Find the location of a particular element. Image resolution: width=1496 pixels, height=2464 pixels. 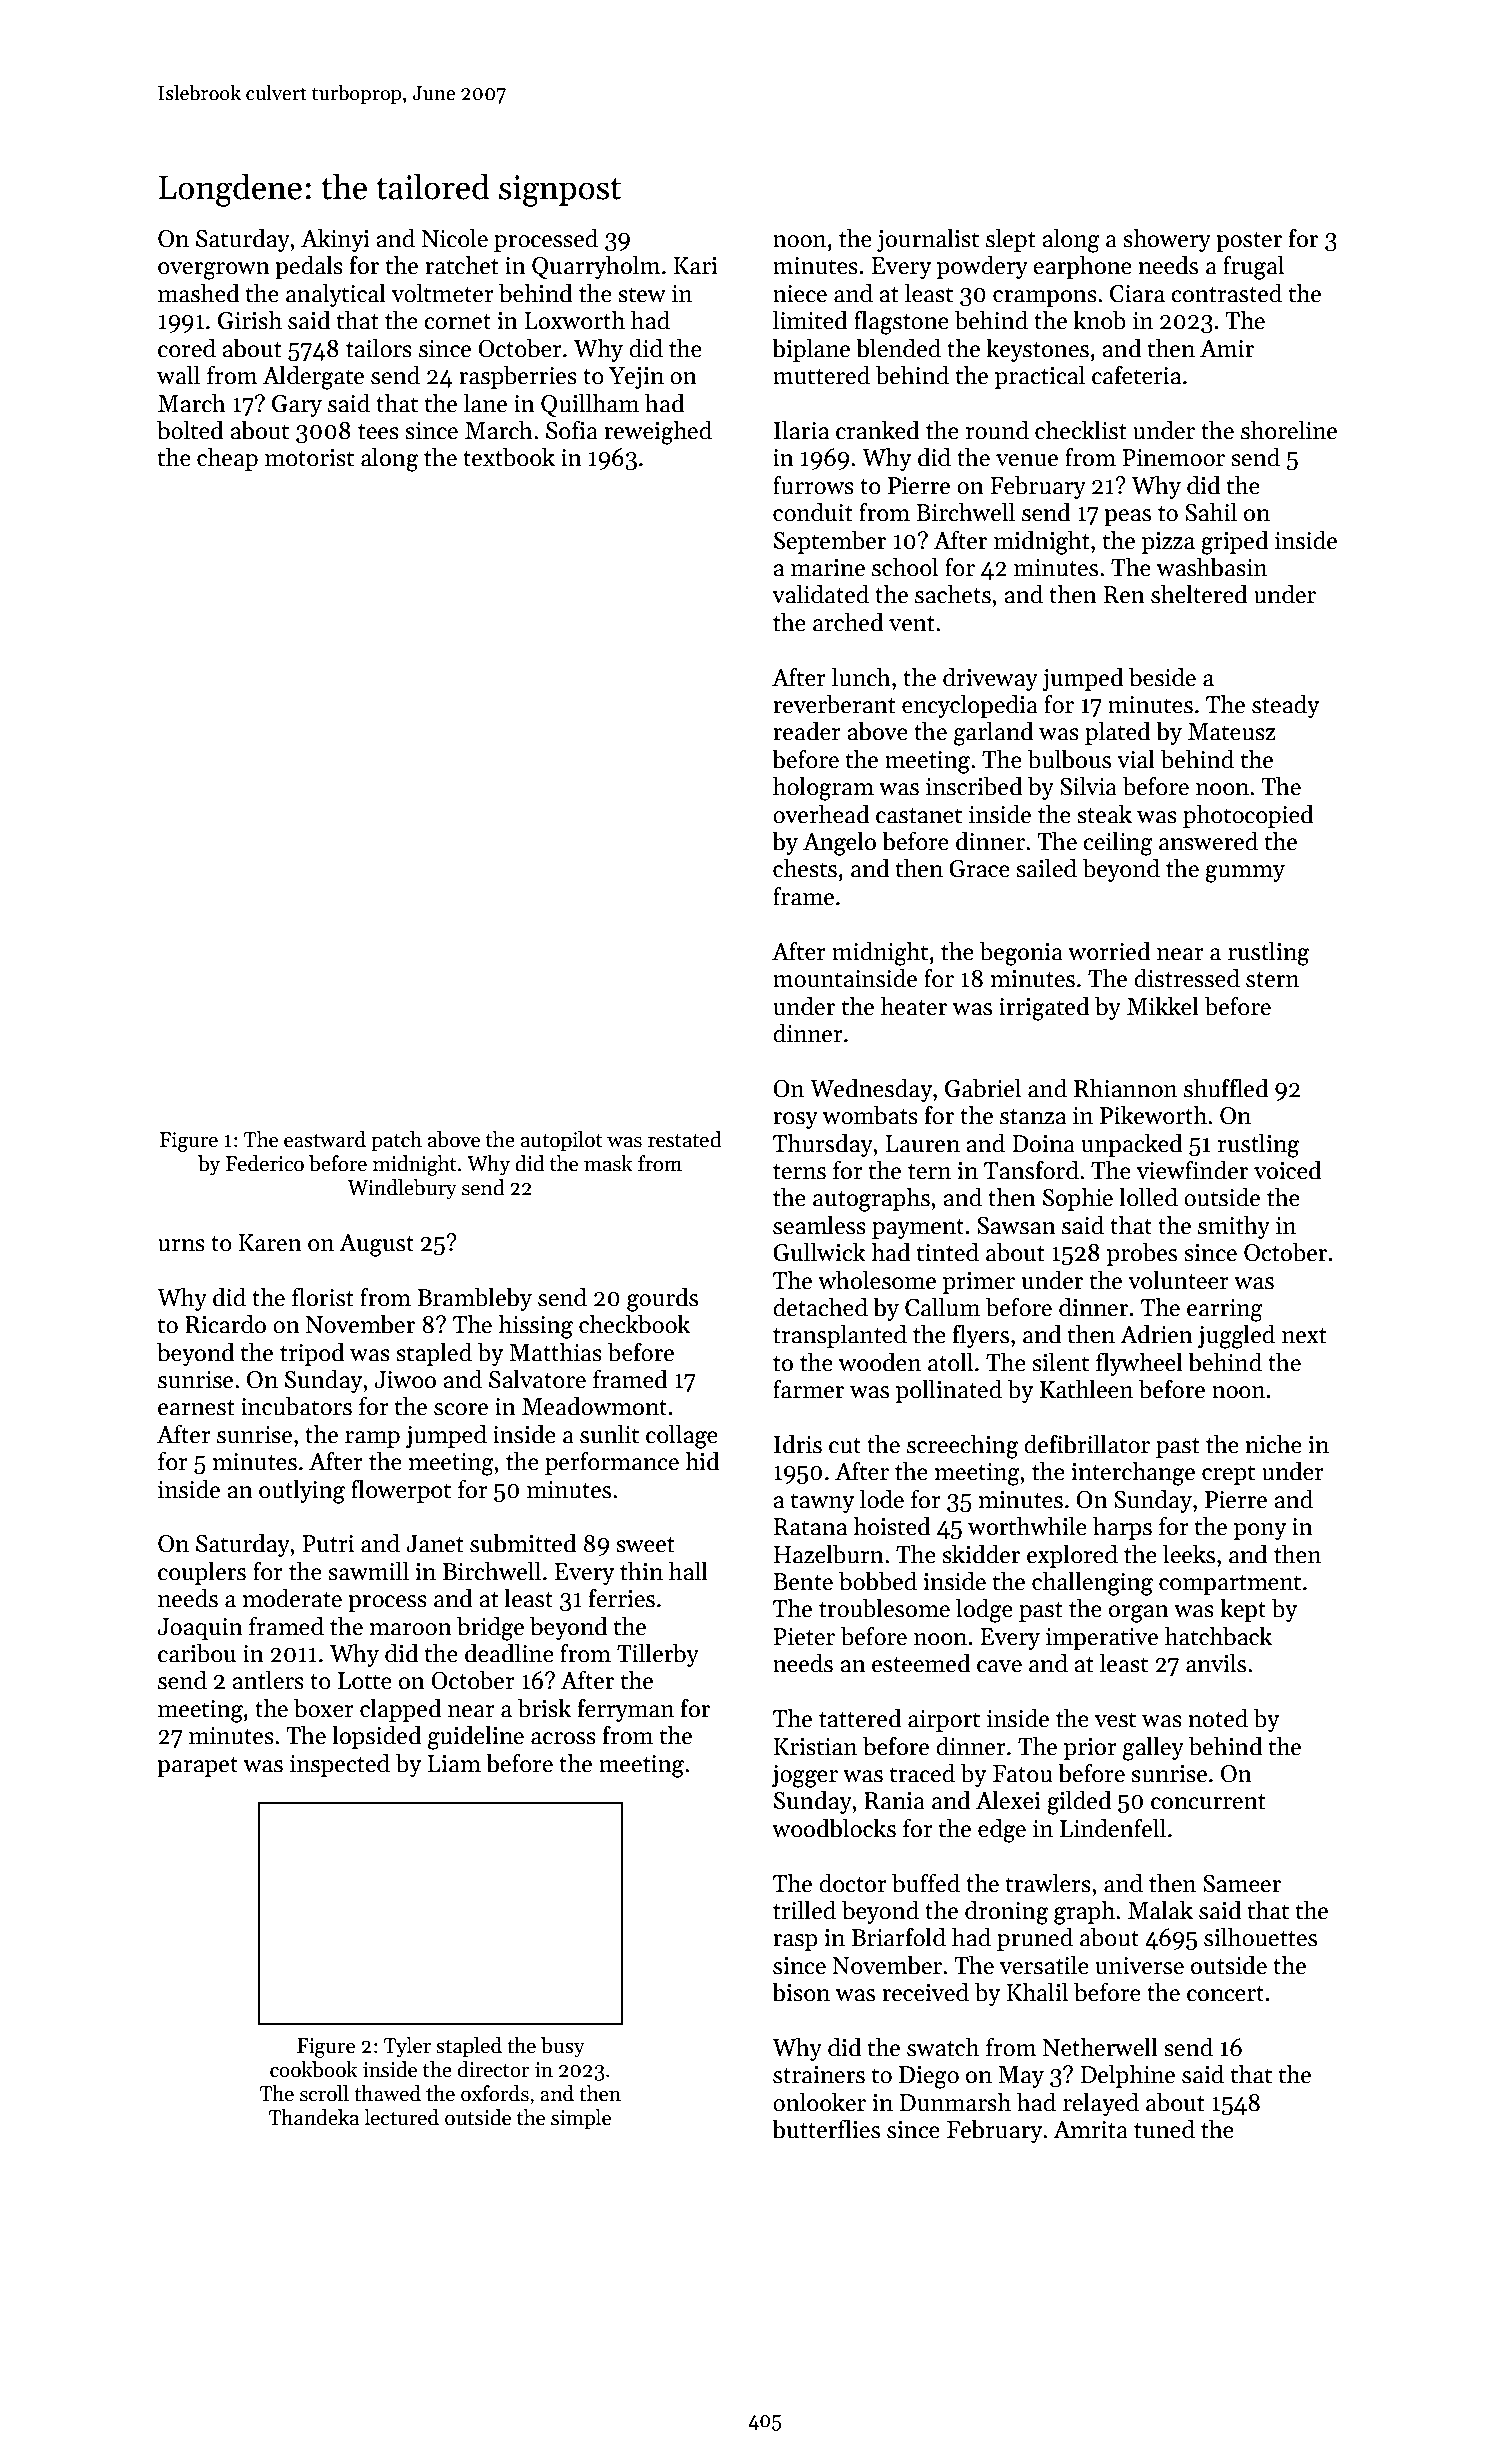

Ratana is located at coordinates (810, 1527).
